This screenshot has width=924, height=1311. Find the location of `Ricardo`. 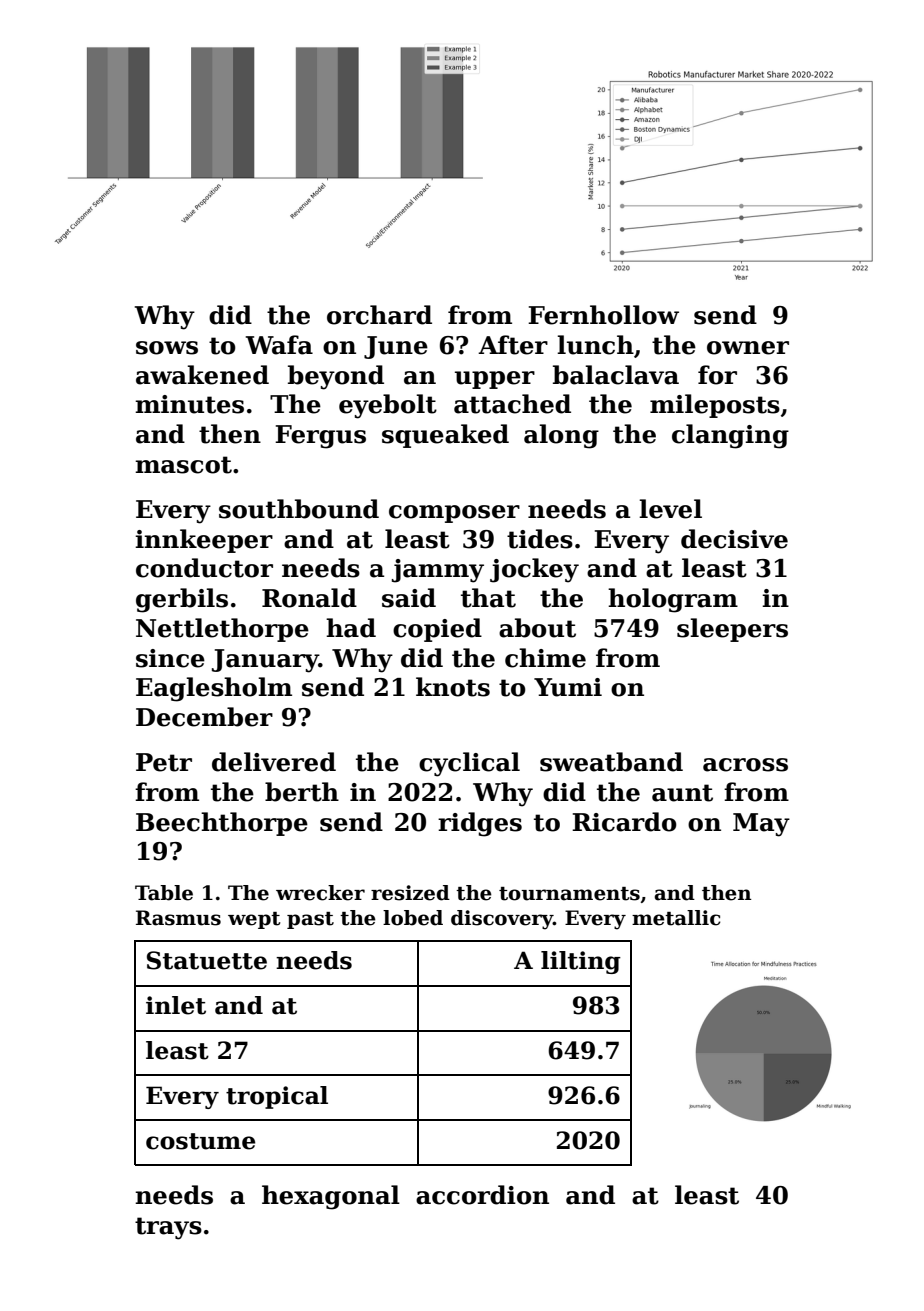

Ricardo is located at coordinates (624, 822).
